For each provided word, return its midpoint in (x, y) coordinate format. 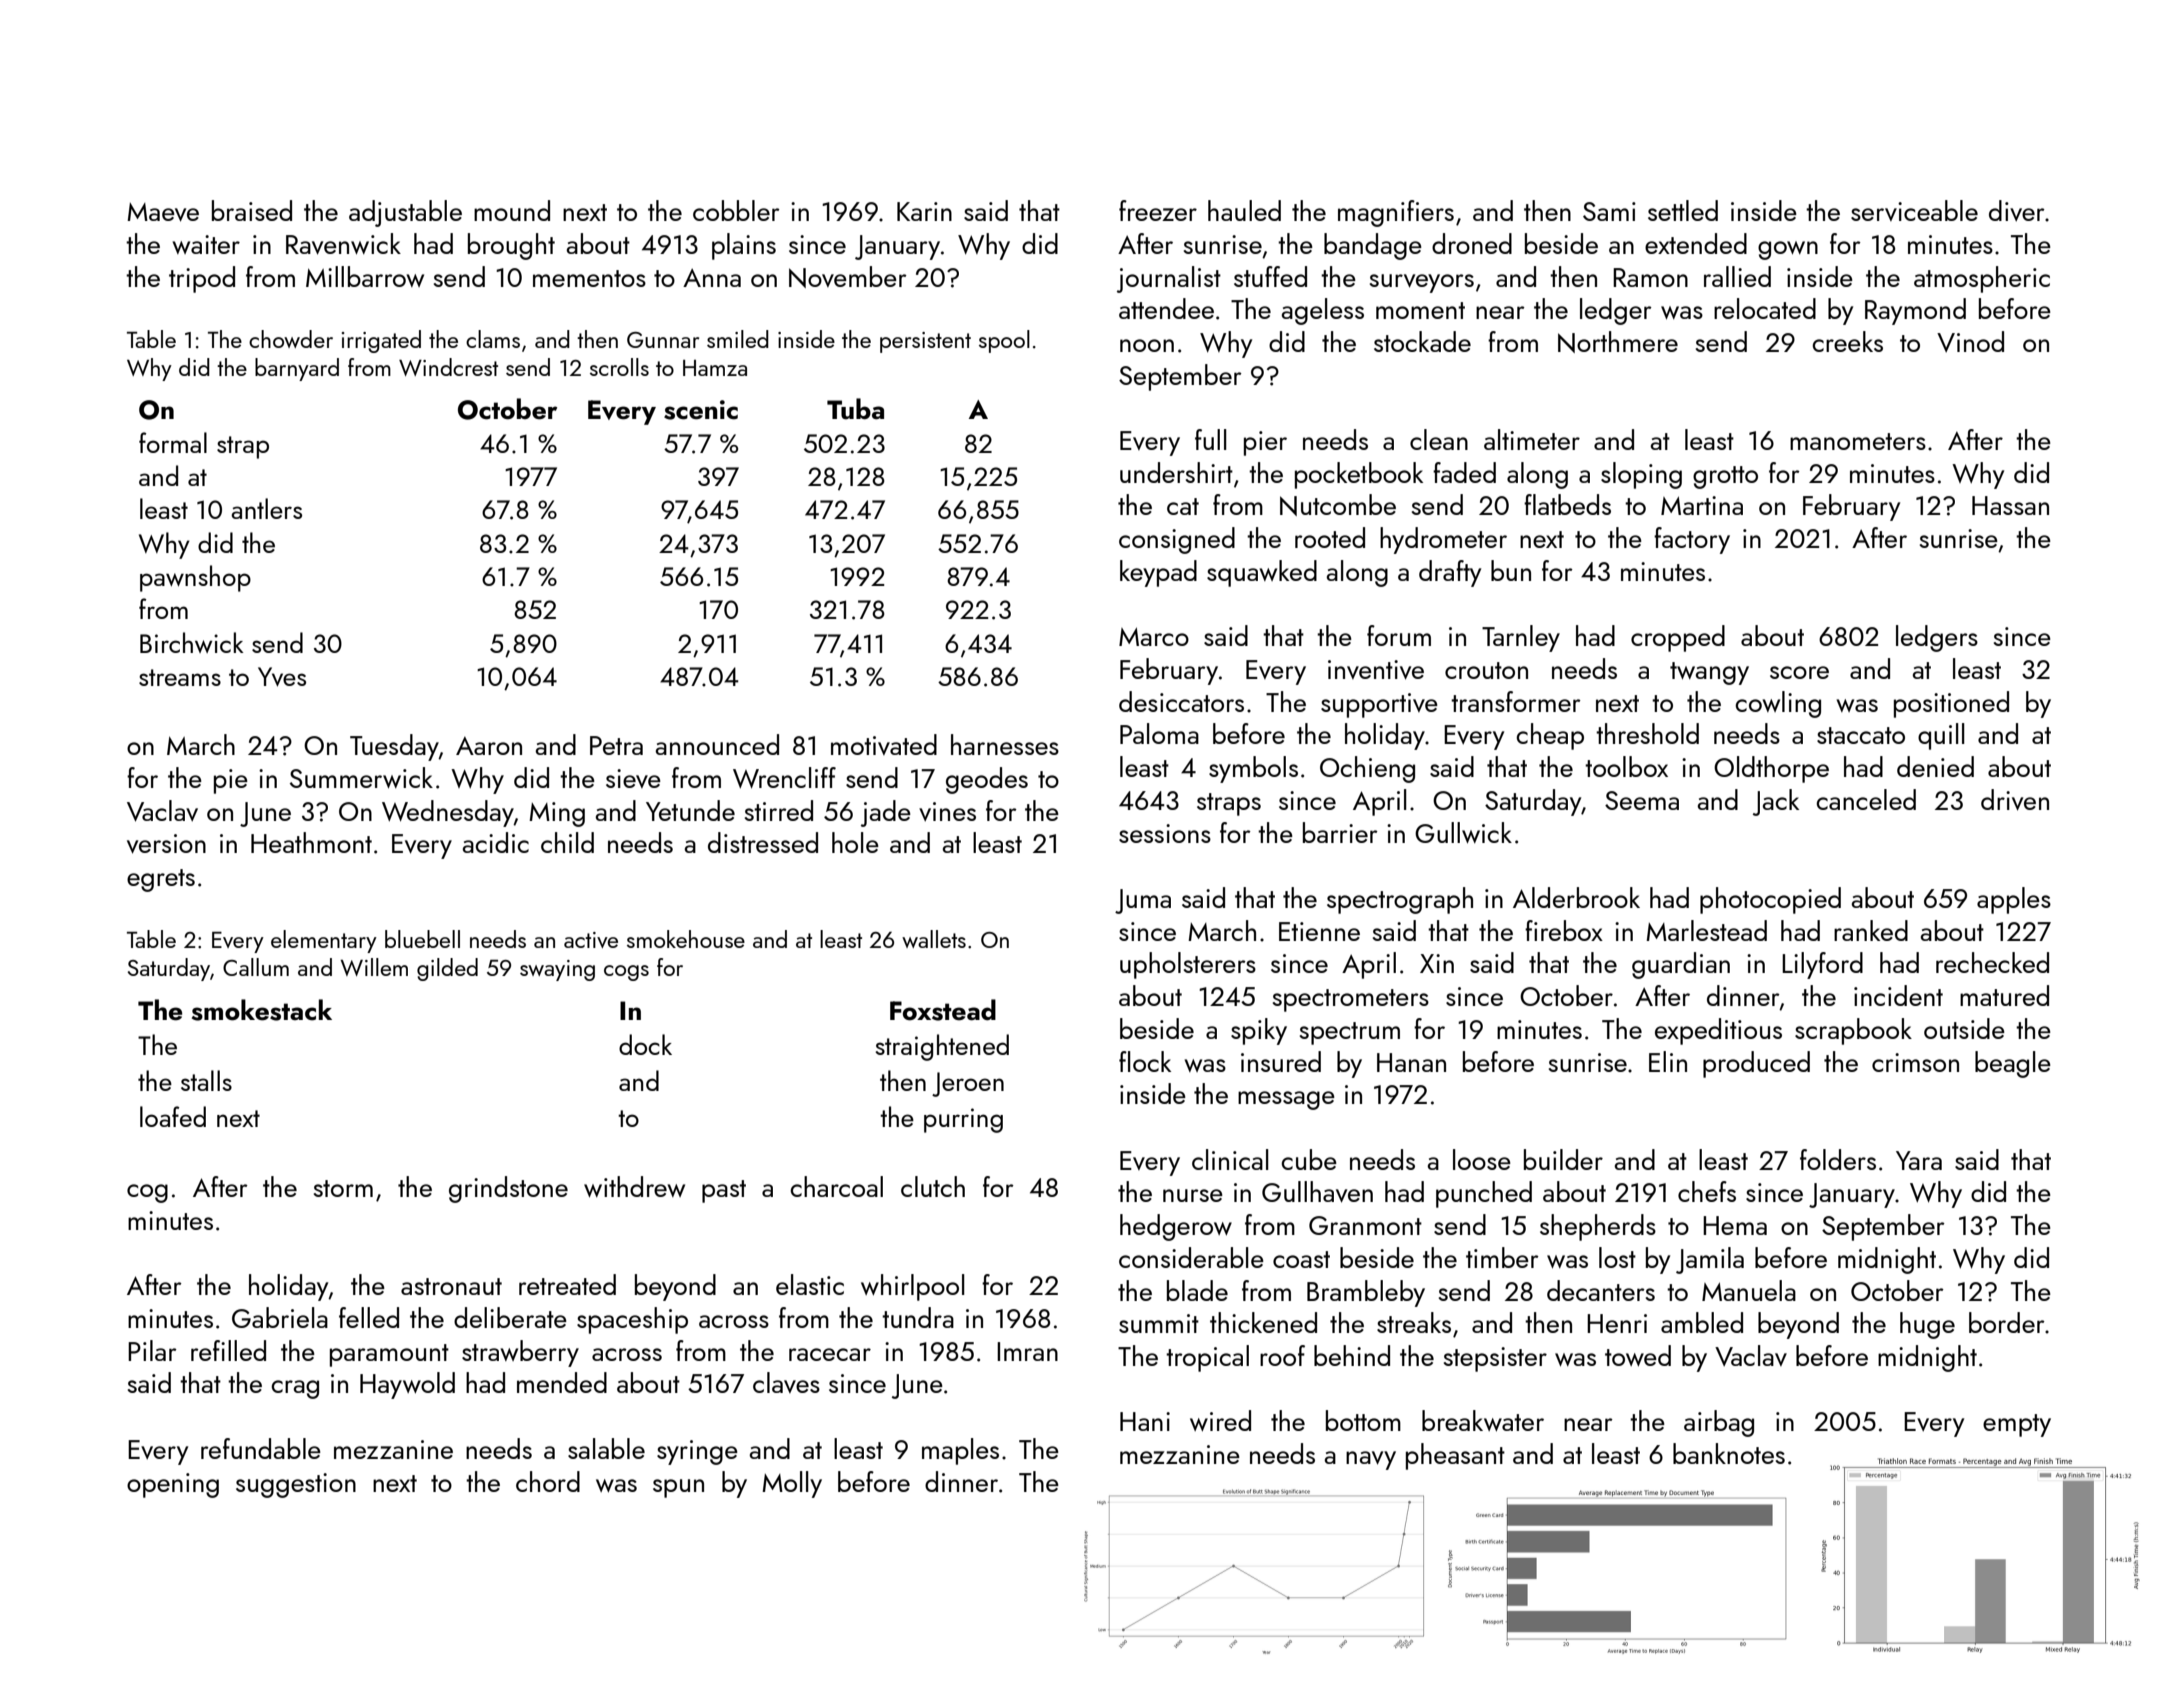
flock (1145, 1061)
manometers (1858, 441)
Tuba (855, 409)
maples (960, 1451)
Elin (1668, 1061)
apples (2014, 900)
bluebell (422, 939)
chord (548, 1481)
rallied (1737, 276)
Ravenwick (343, 244)
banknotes (1729, 1453)
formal (173, 442)
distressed (763, 842)
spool (1004, 341)
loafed (173, 1116)
